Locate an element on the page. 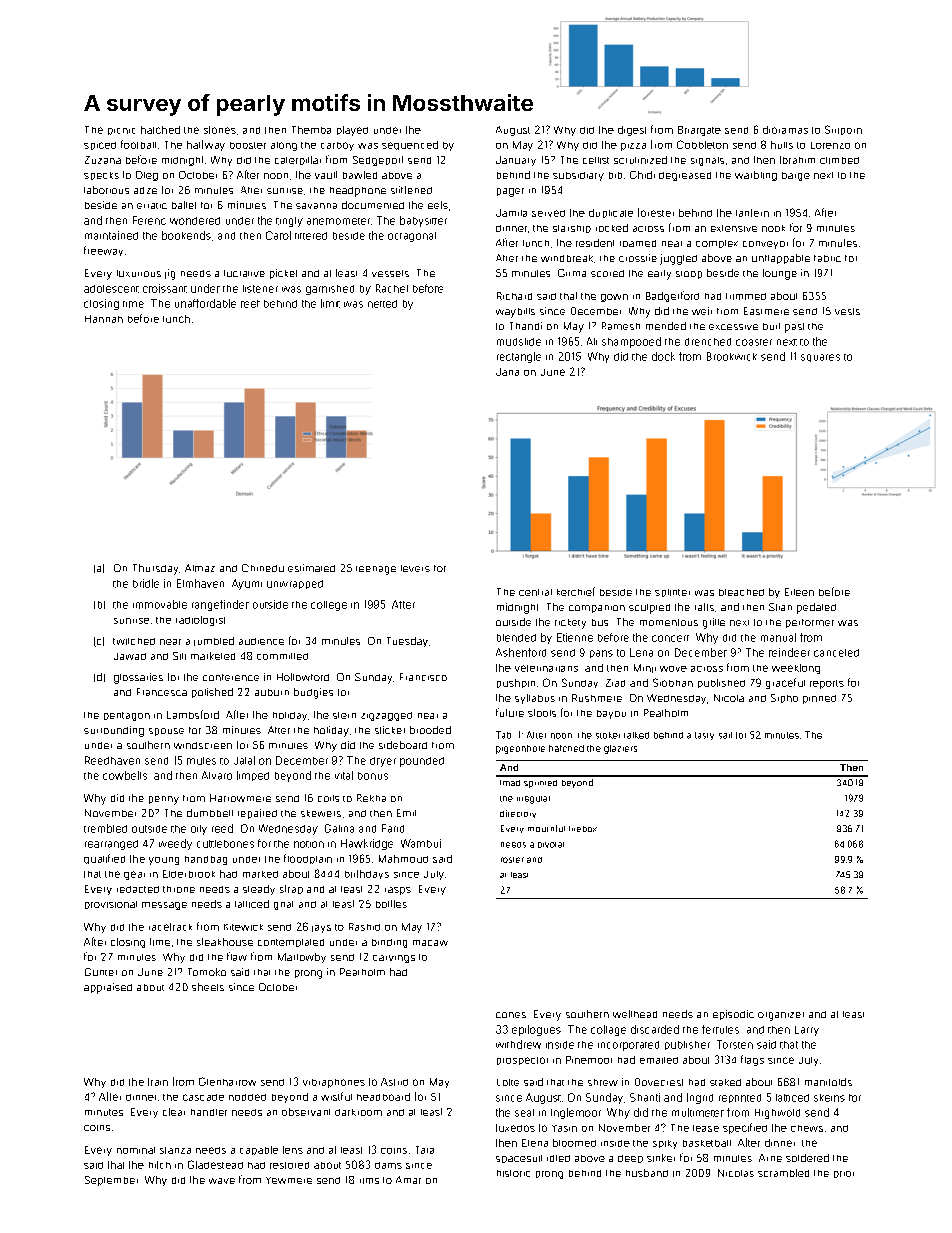  squares is located at coordinates (820, 358).
